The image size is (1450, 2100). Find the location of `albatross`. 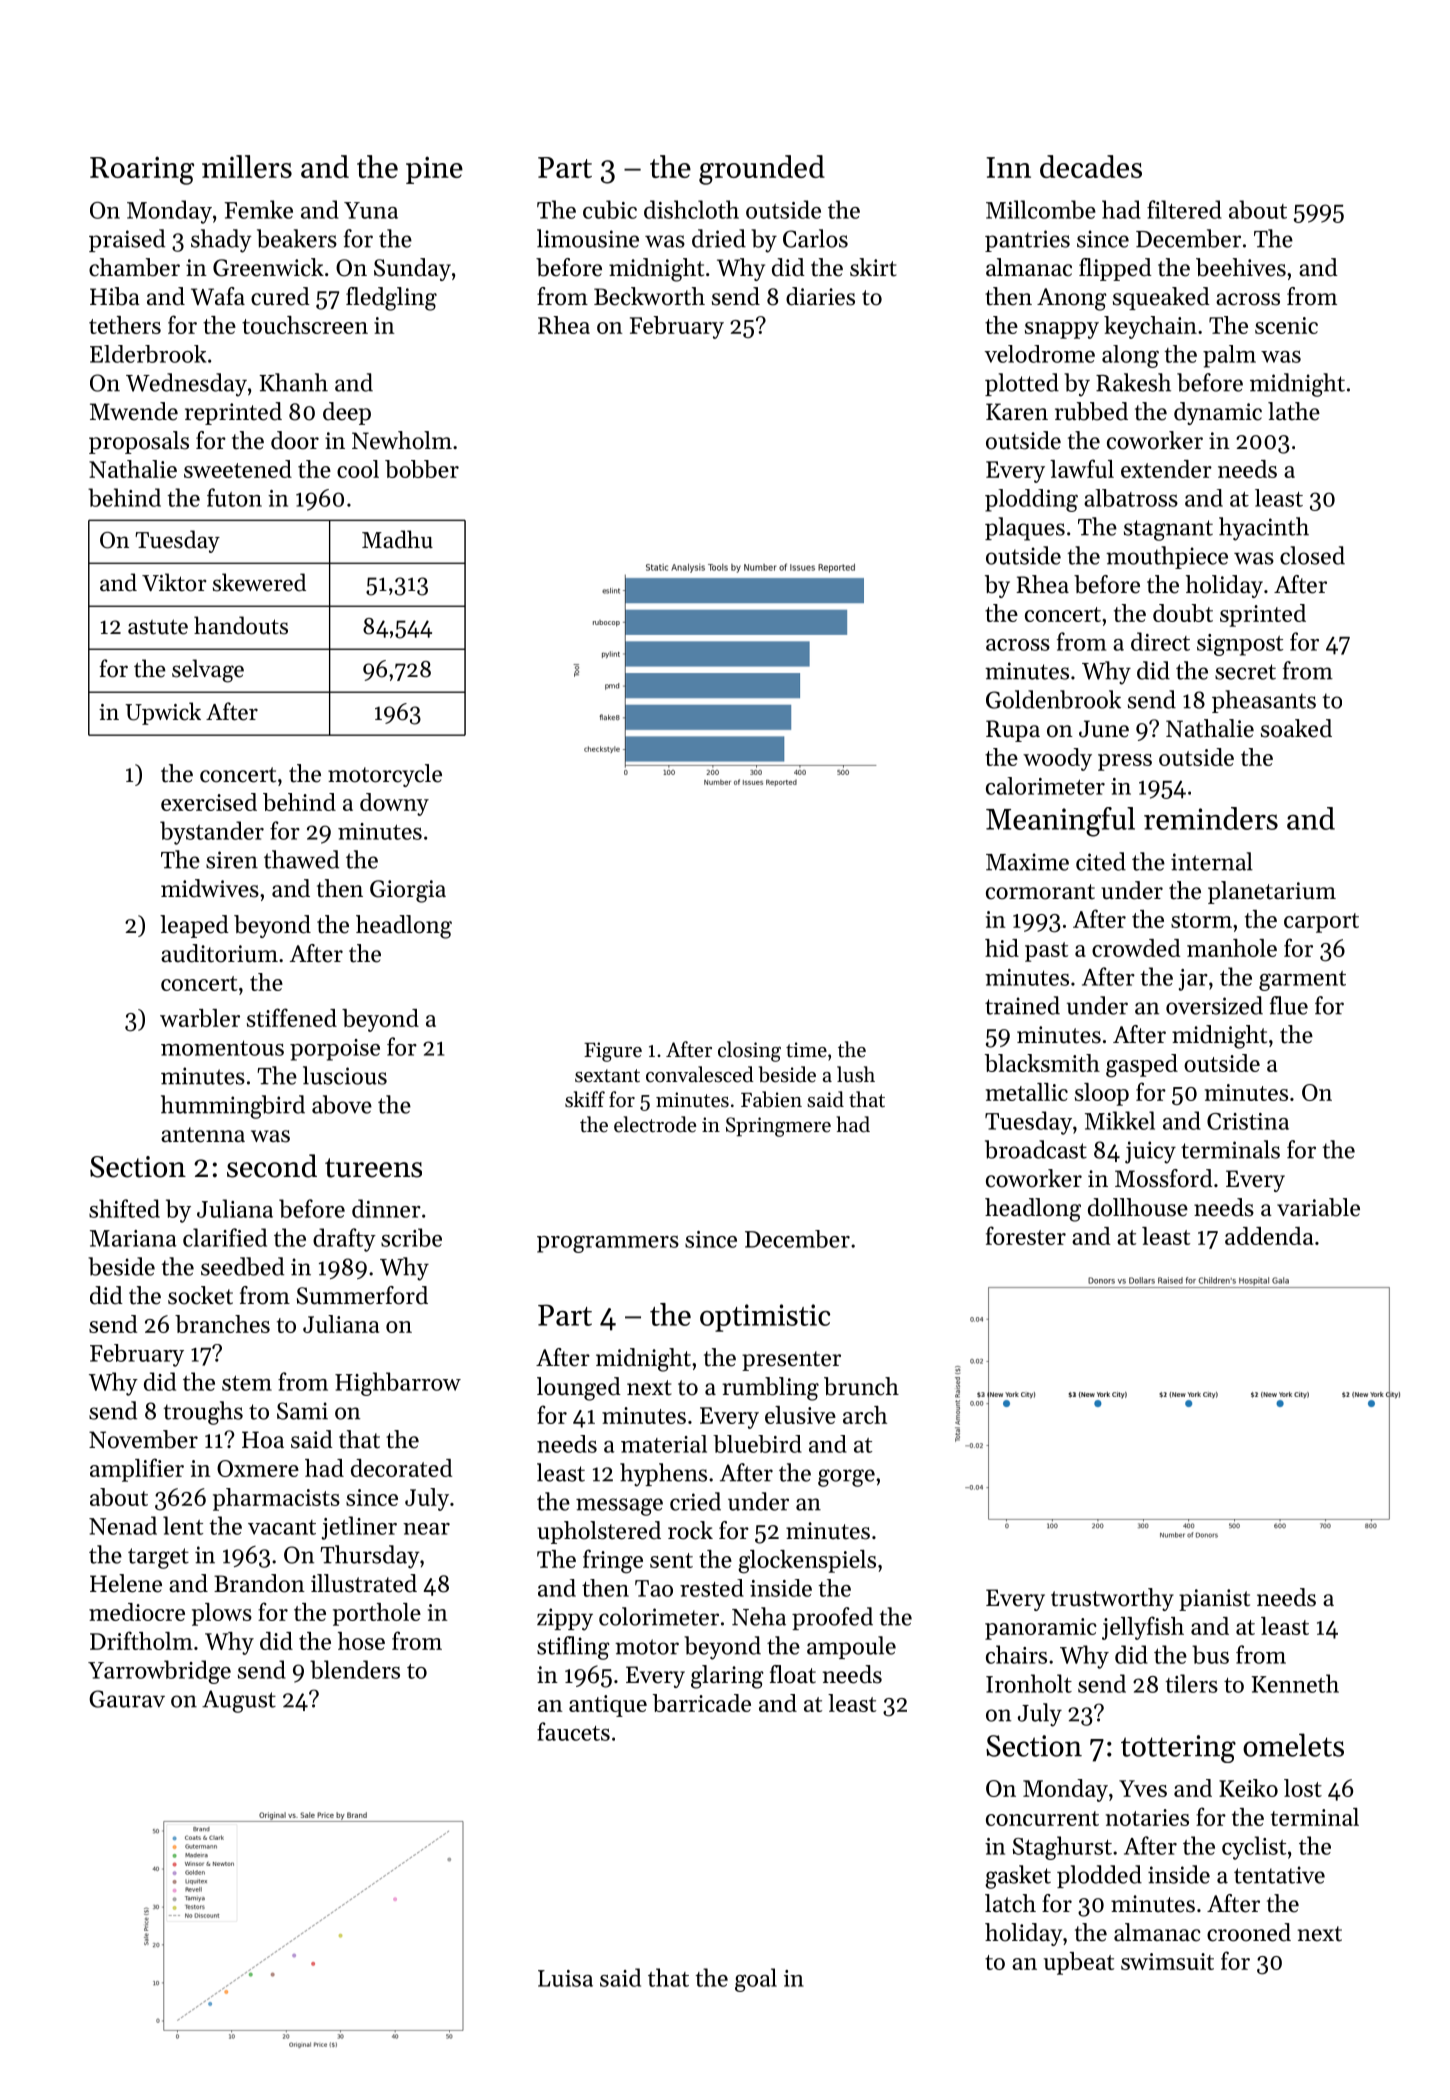

albatross is located at coordinates (1131, 498).
